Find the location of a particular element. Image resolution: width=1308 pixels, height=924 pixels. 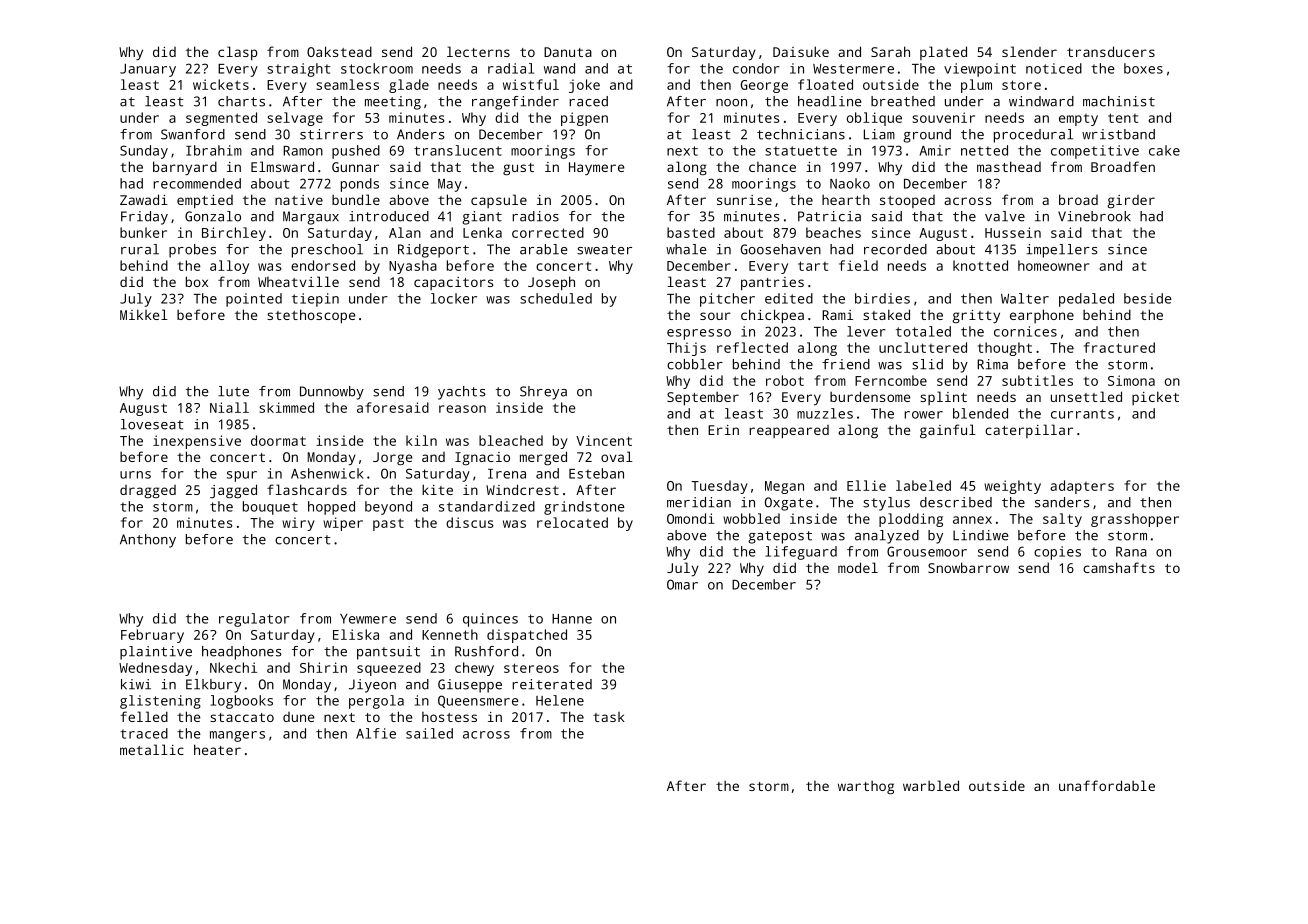

Dunnowby is located at coordinates (332, 393).
